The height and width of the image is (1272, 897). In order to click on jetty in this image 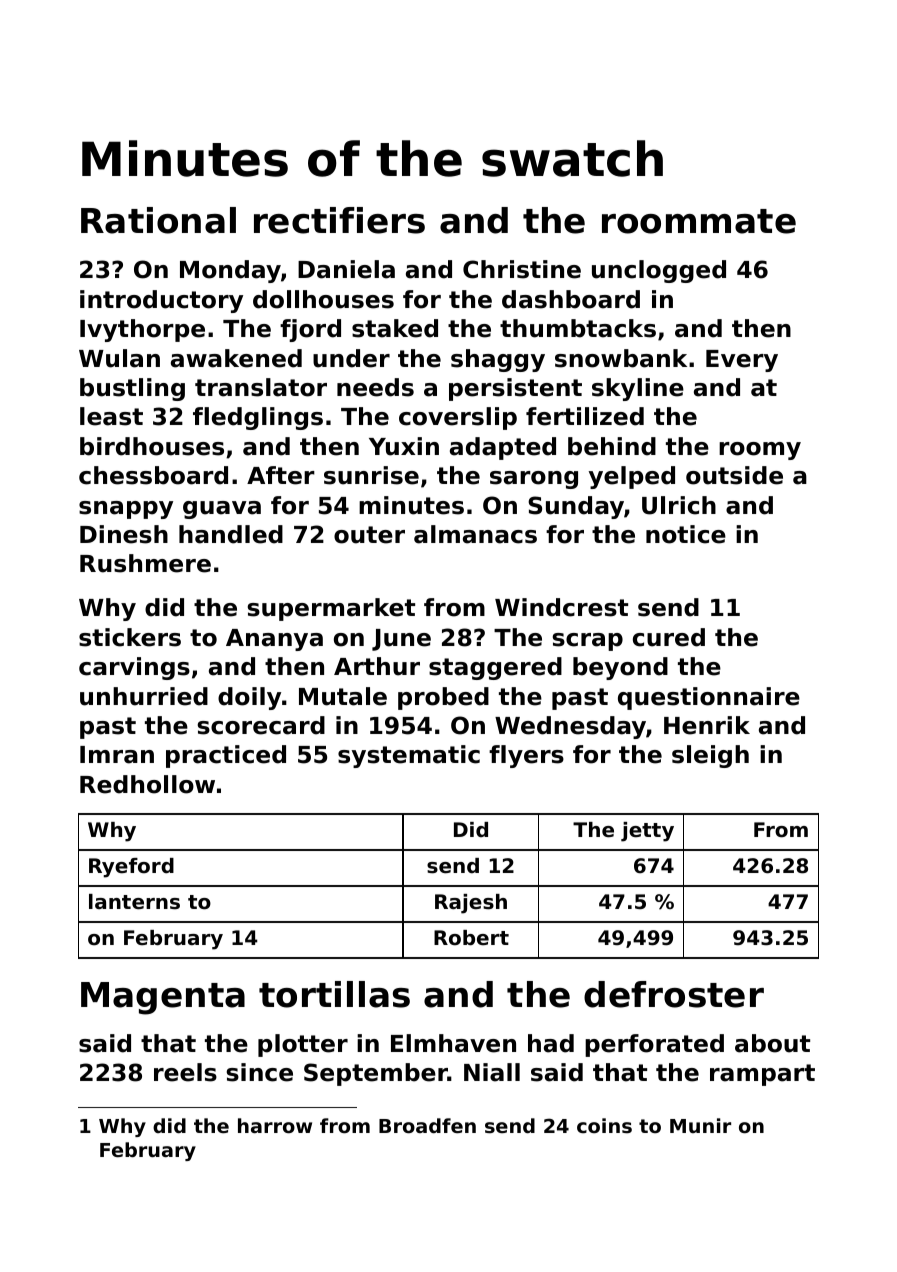, I will do `click(647, 832)`.
